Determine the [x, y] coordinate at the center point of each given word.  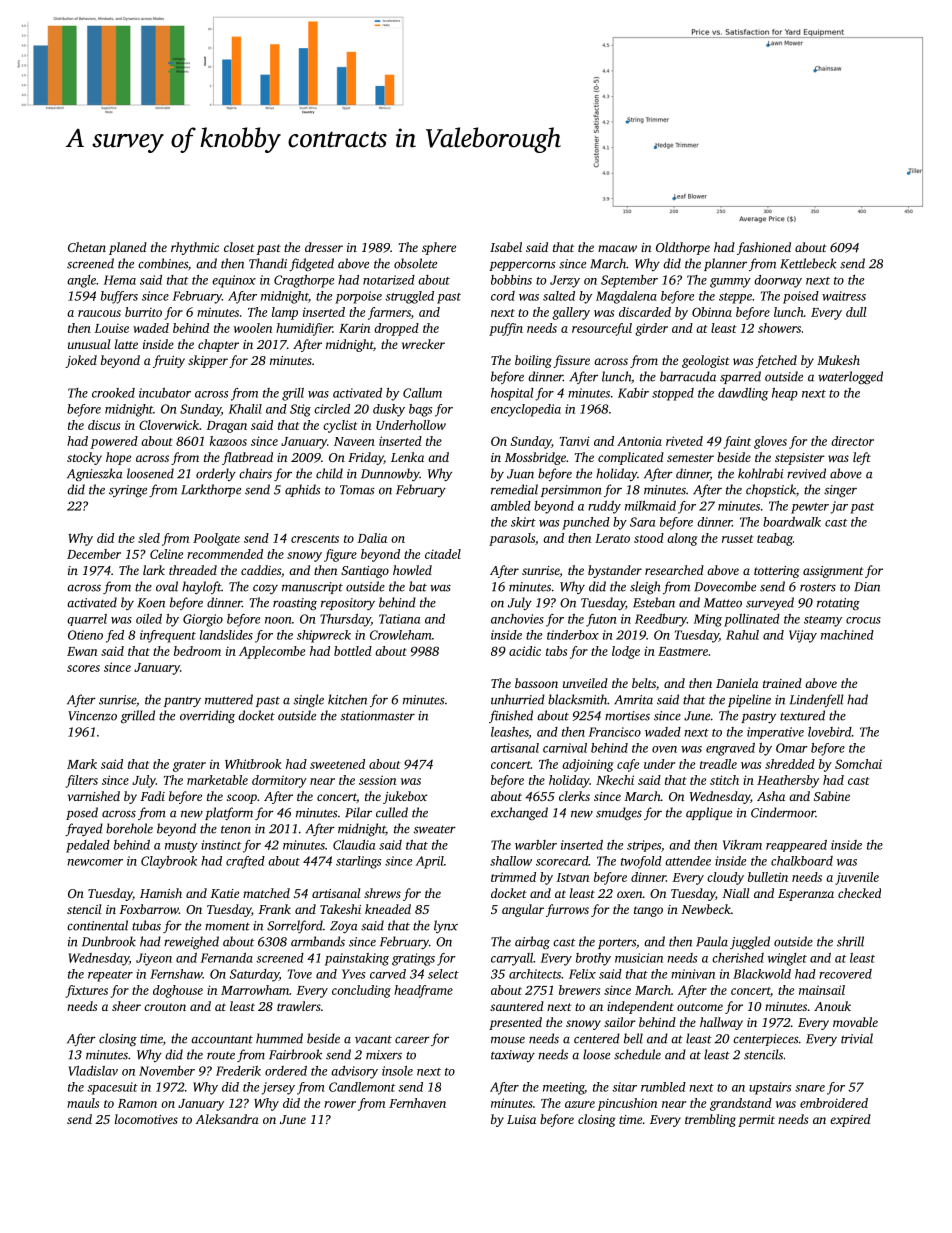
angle [81, 281]
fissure [571, 361]
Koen [151, 603]
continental [97, 925]
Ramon [137, 1103]
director [852, 441]
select [443, 974]
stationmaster [378, 716]
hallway [721, 1023]
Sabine [832, 796]
